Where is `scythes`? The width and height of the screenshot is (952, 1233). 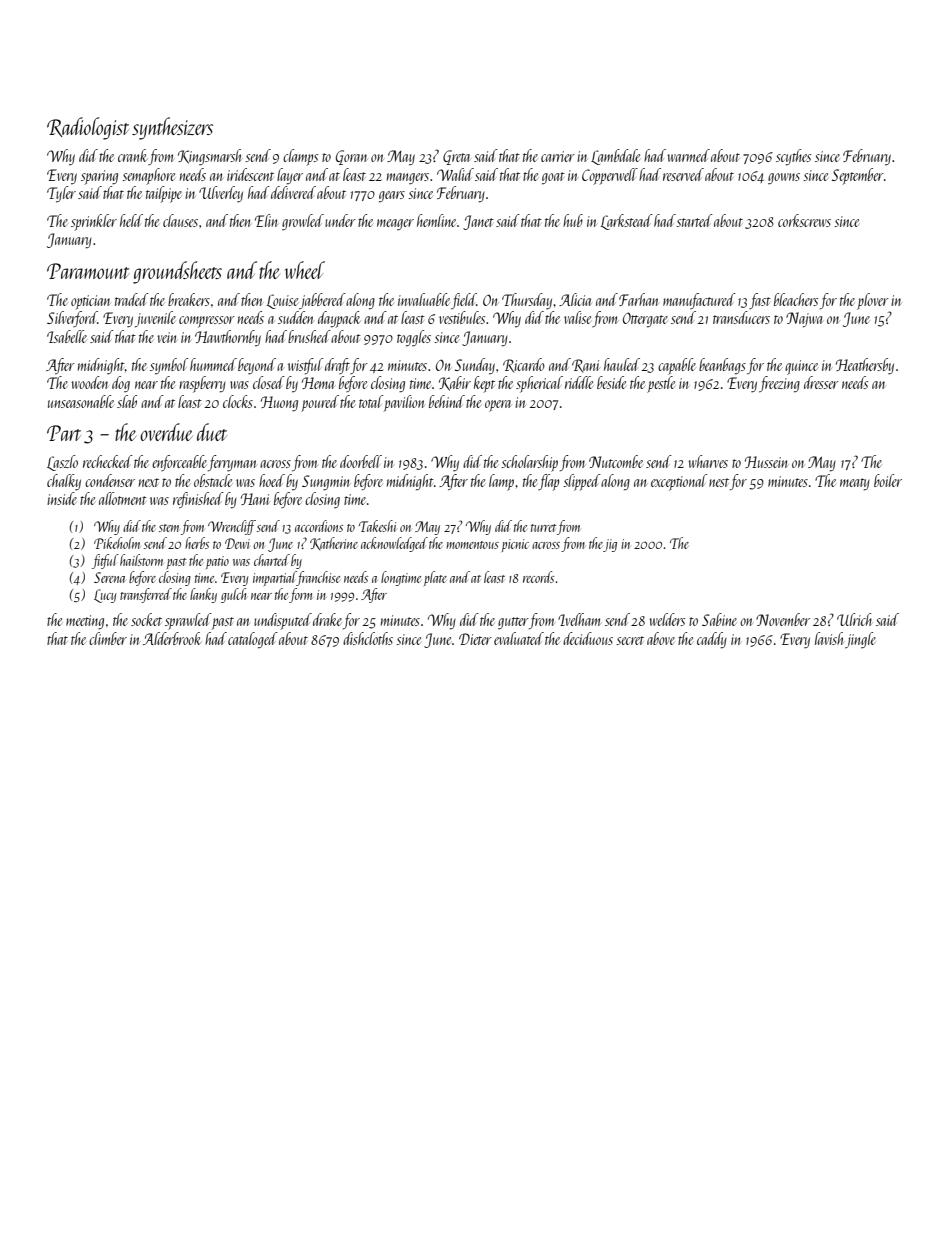
scythes is located at coordinates (793, 157).
